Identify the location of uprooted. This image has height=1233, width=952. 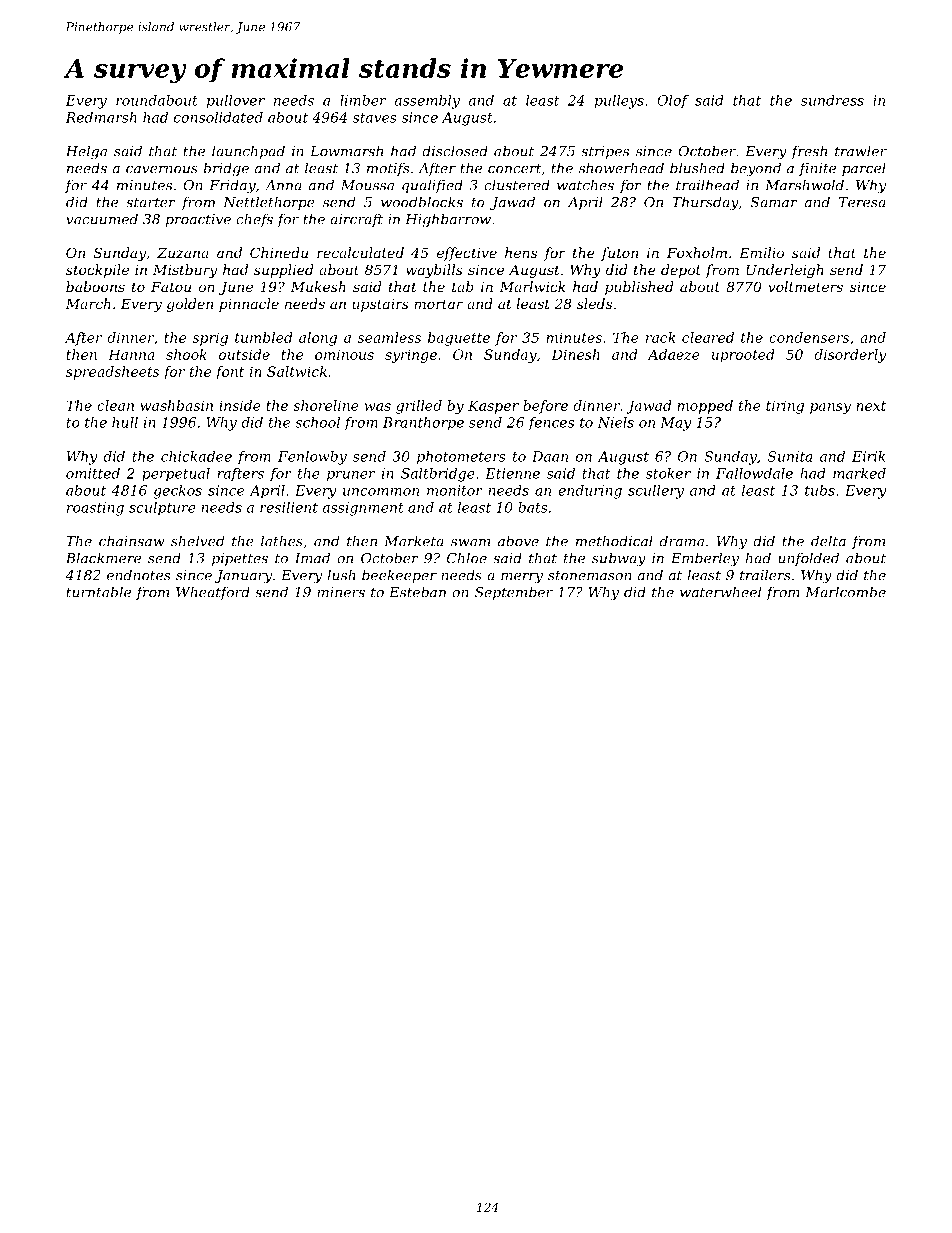
(743, 356).
